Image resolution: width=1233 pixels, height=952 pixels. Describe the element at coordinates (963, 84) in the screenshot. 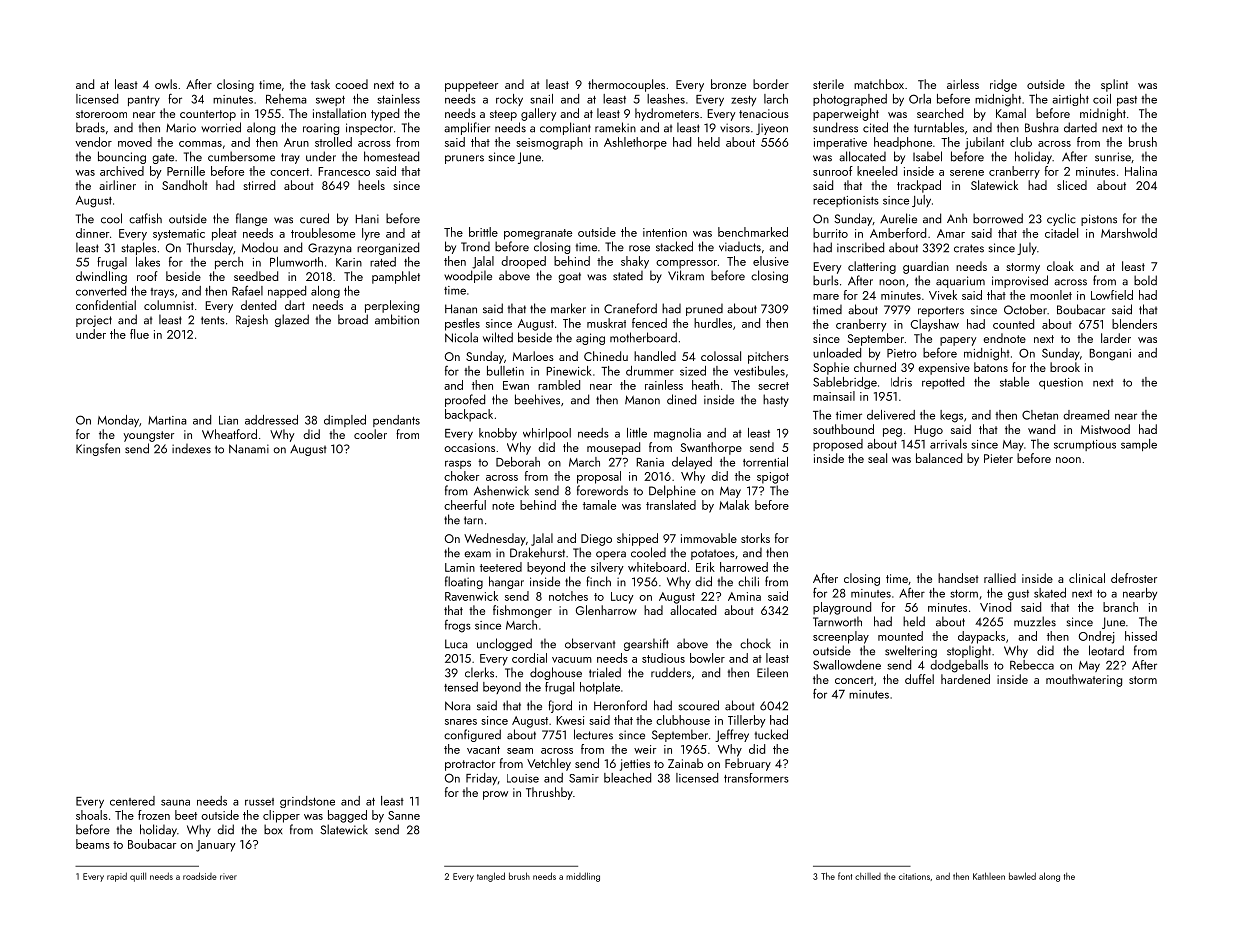

I see `airless` at that location.
